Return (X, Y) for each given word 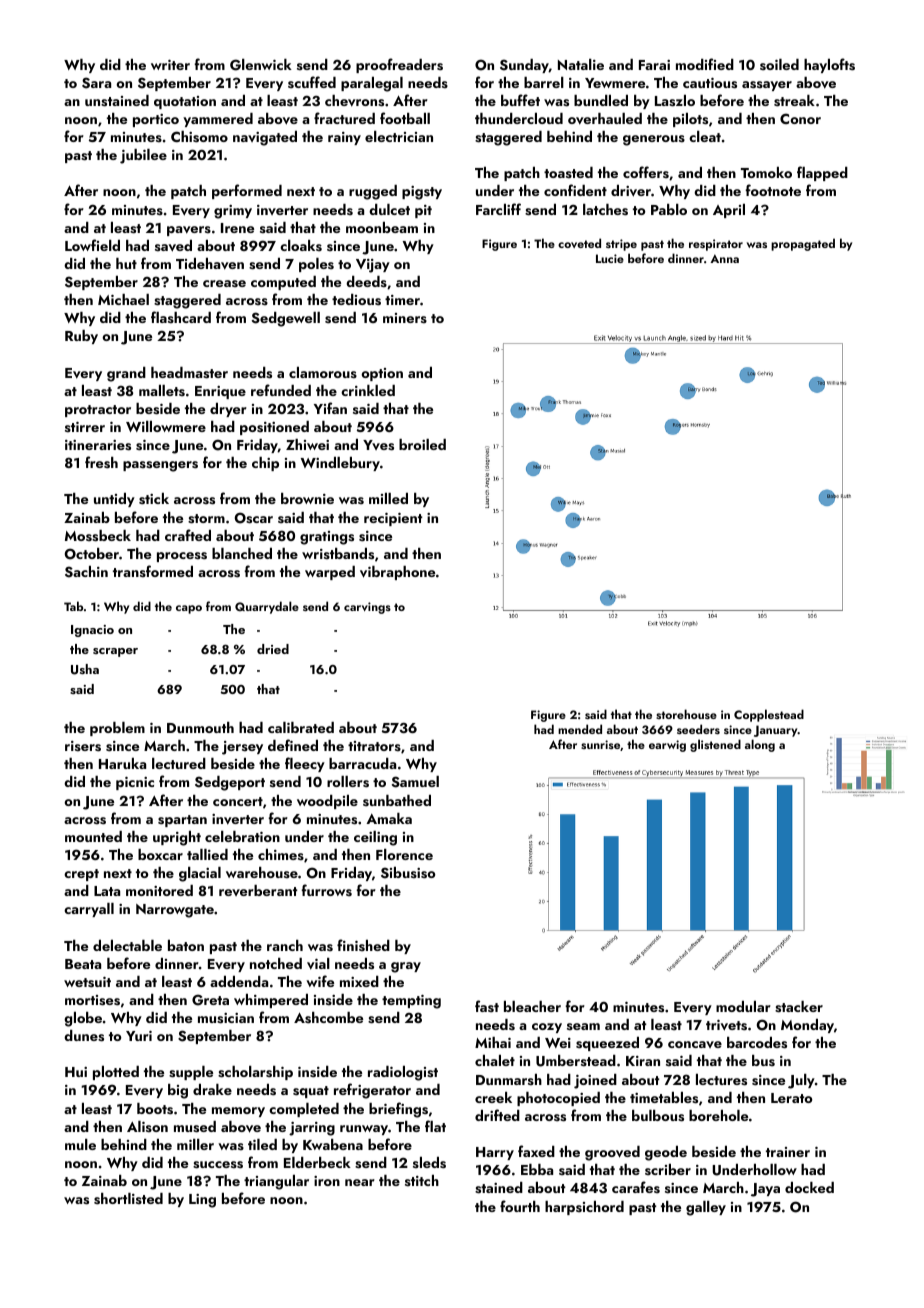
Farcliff (498, 209)
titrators (374, 746)
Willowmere (166, 426)
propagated (803, 244)
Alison (147, 1126)
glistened (715, 745)
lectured (179, 763)
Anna (724, 258)
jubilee (143, 156)
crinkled (368, 390)
